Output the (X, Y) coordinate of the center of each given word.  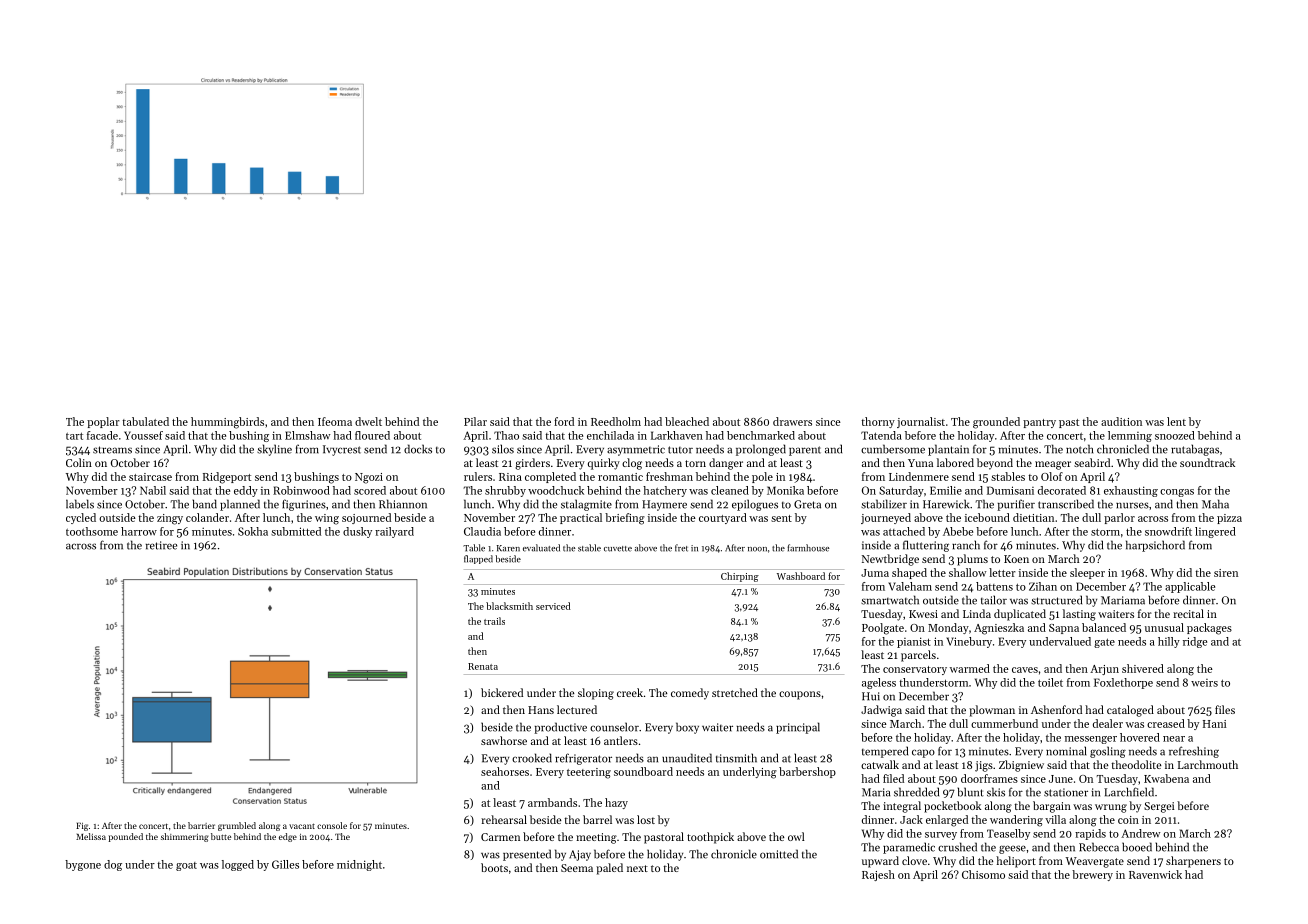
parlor (1119, 518)
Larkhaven (677, 435)
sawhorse (504, 740)
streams (112, 450)
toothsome (92, 531)
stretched (735, 692)
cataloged (1130, 711)
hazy (616, 803)
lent (1176, 421)
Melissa (91, 836)
